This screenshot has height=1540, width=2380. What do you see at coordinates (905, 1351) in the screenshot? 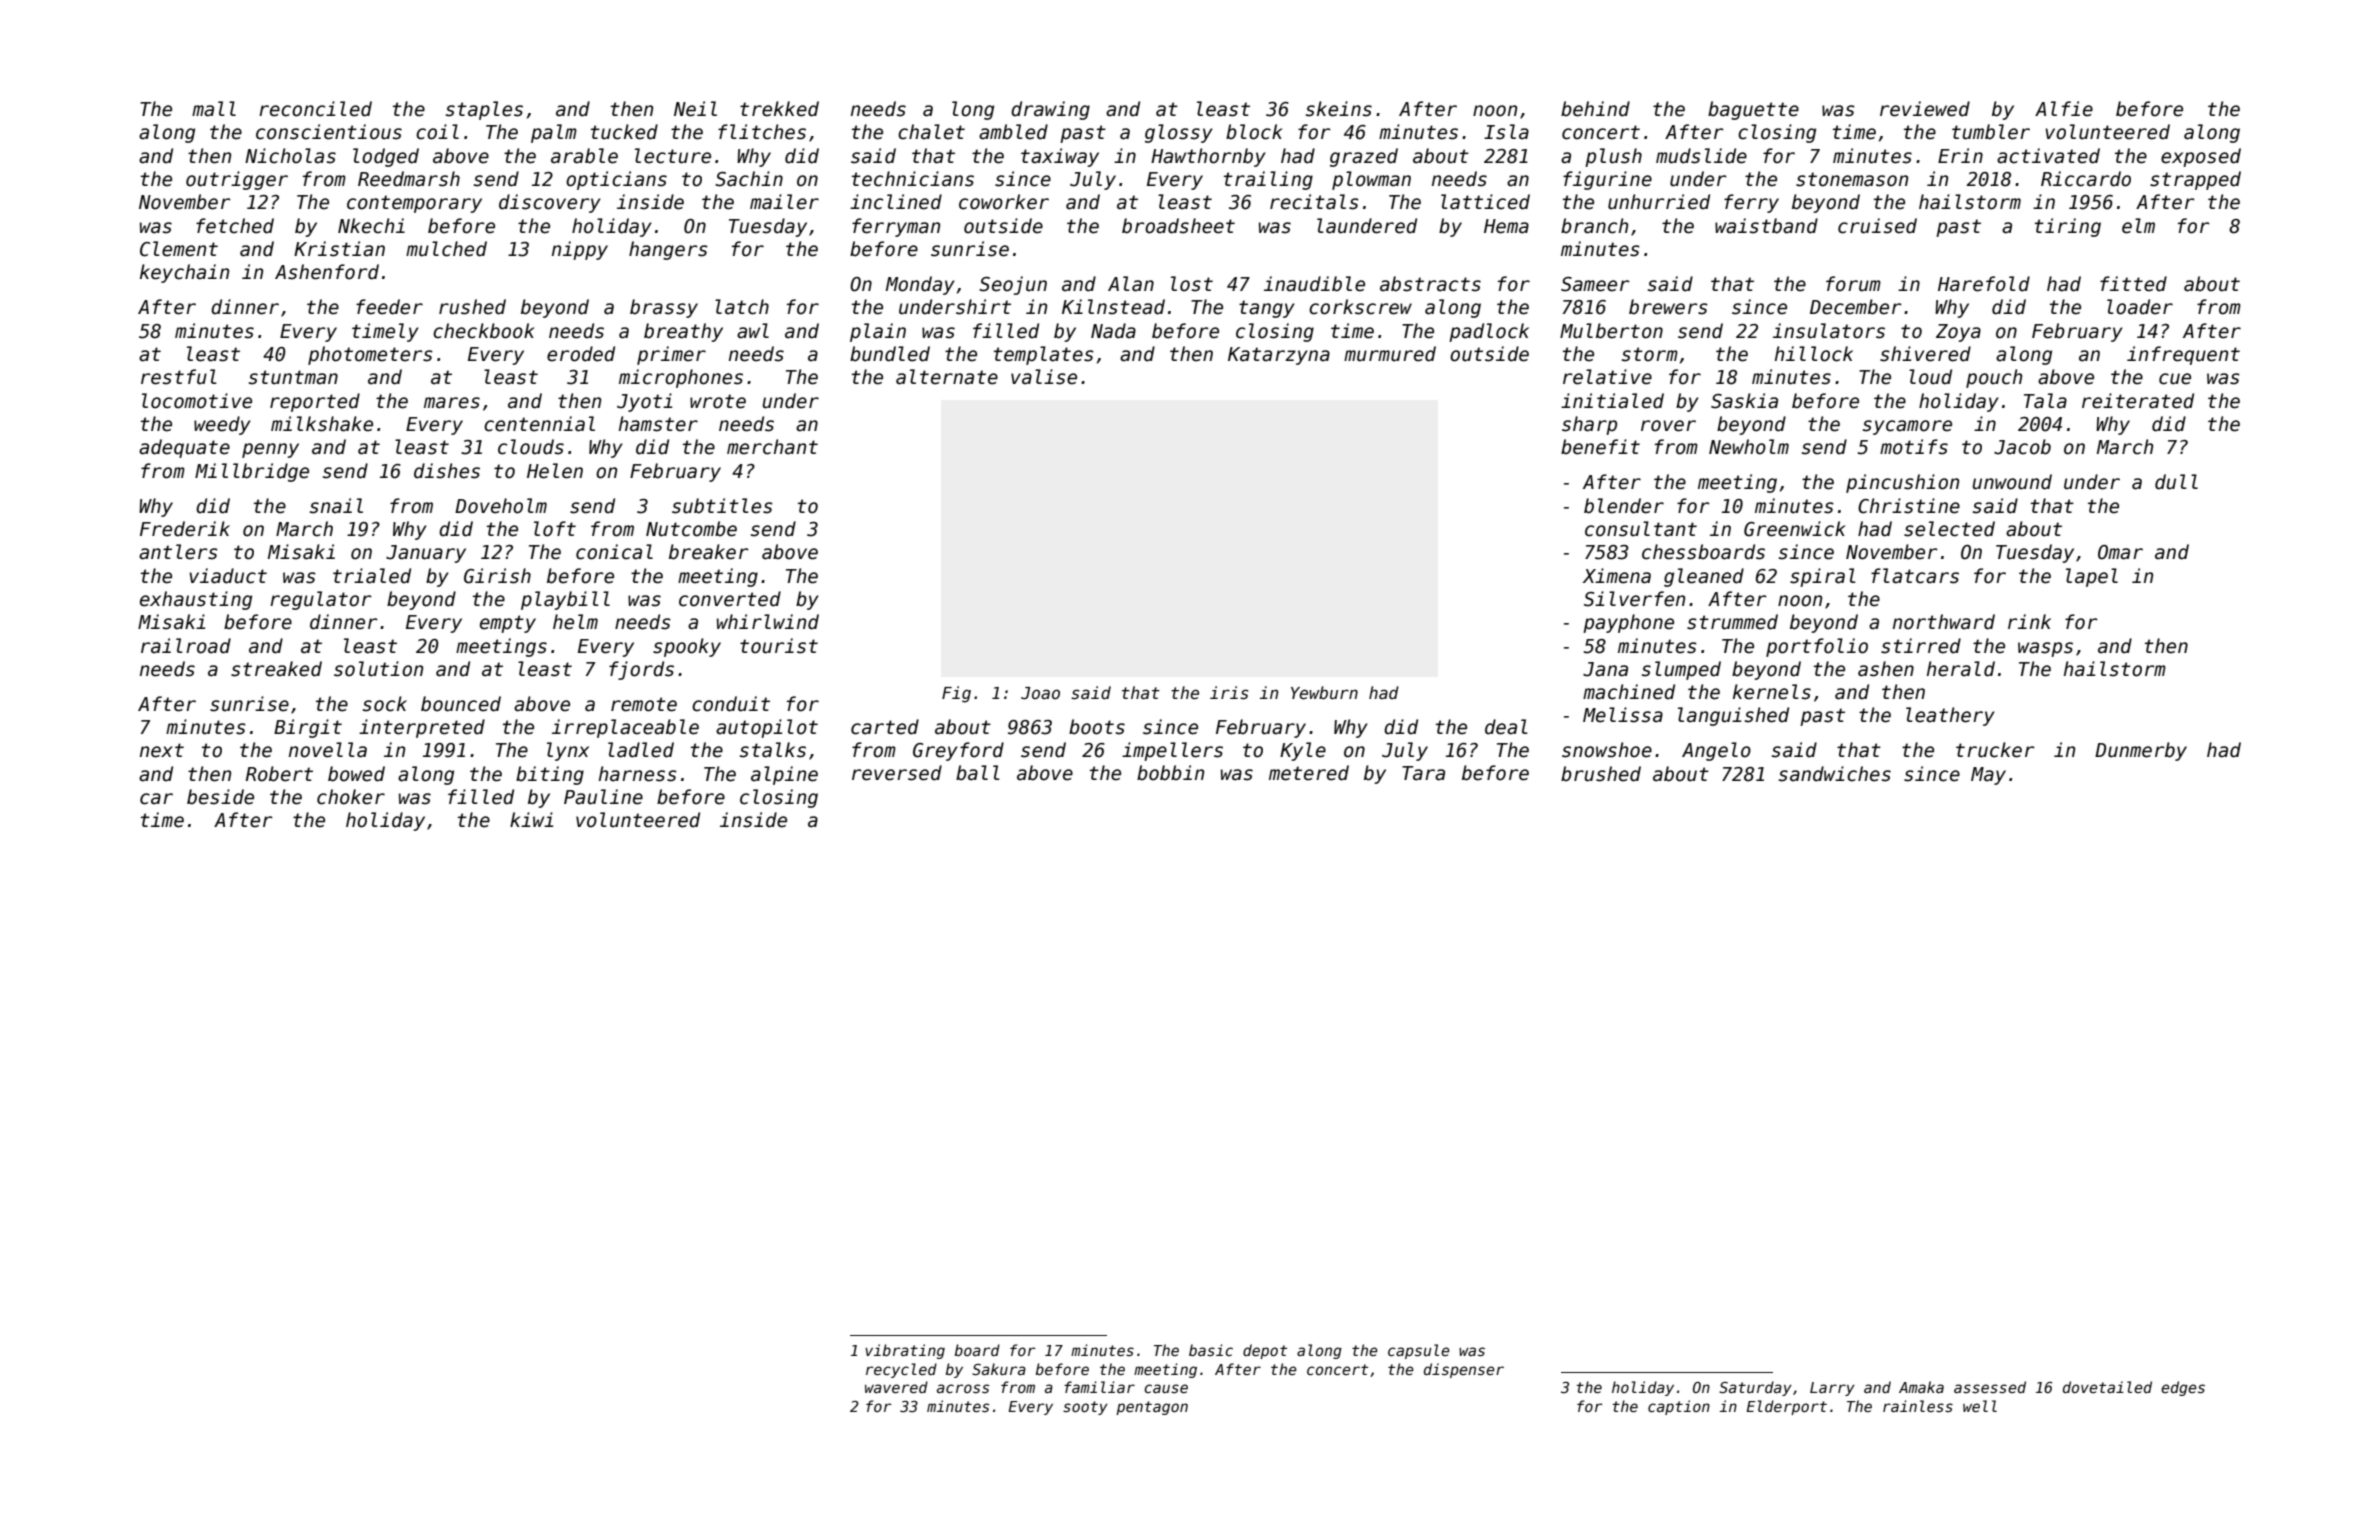
I see `vibrating` at bounding box center [905, 1351].
